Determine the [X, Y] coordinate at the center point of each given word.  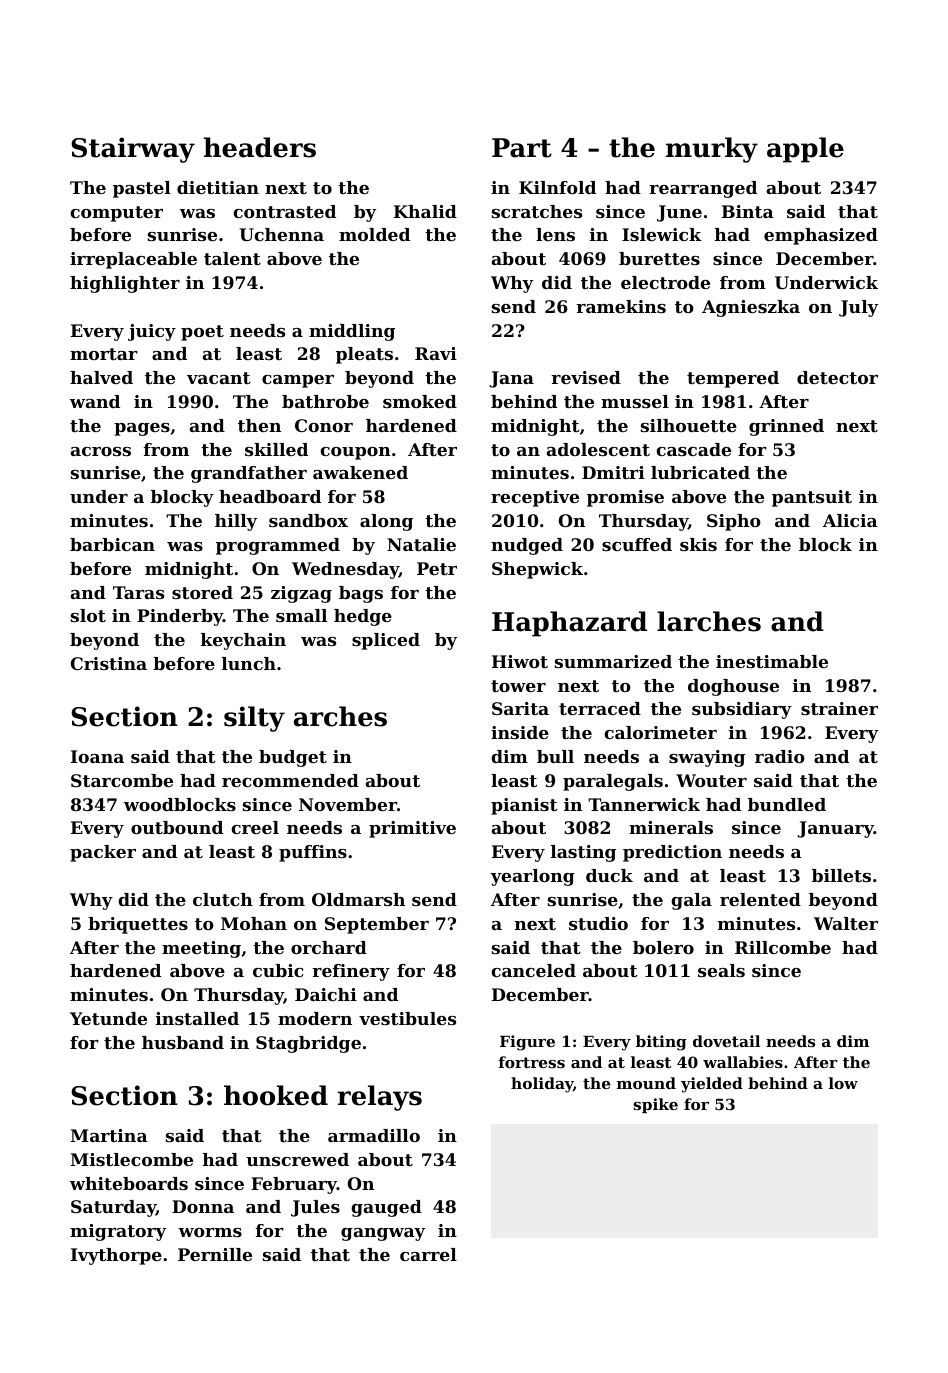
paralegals [613, 782]
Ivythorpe [116, 1256]
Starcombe [122, 780]
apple [805, 150]
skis [698, 544]
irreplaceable [133, 260]
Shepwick [537, 570]
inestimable [772, 661]
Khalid [425, 211]
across [101, 451]
